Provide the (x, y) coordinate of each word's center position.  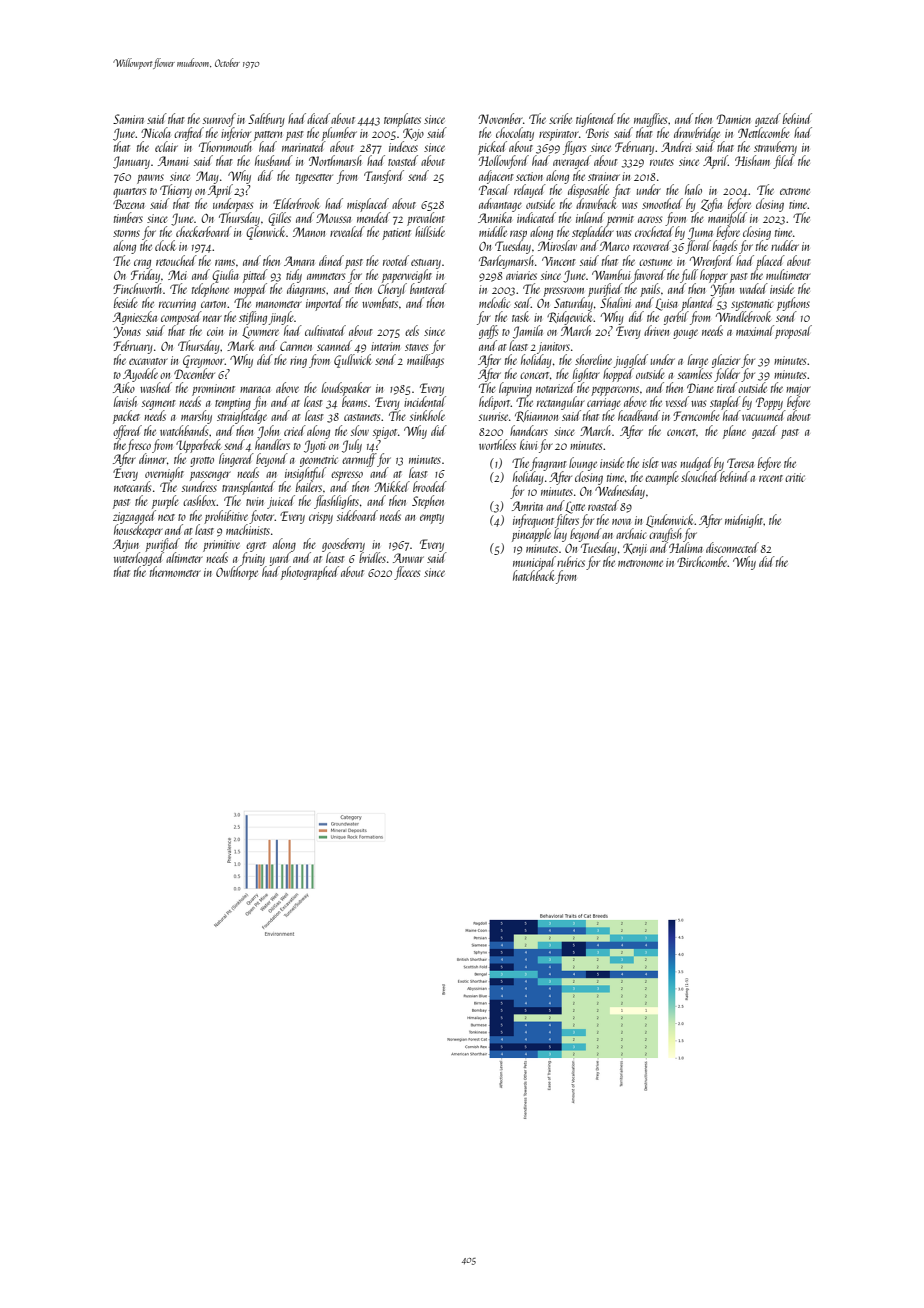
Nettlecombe (764, 132)
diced (318, 118)
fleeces (407, 573)
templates (402, 120)
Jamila (528, 332)
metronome (640, 563)
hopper (714, 276)
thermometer (175, 571)
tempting (233, 404)
